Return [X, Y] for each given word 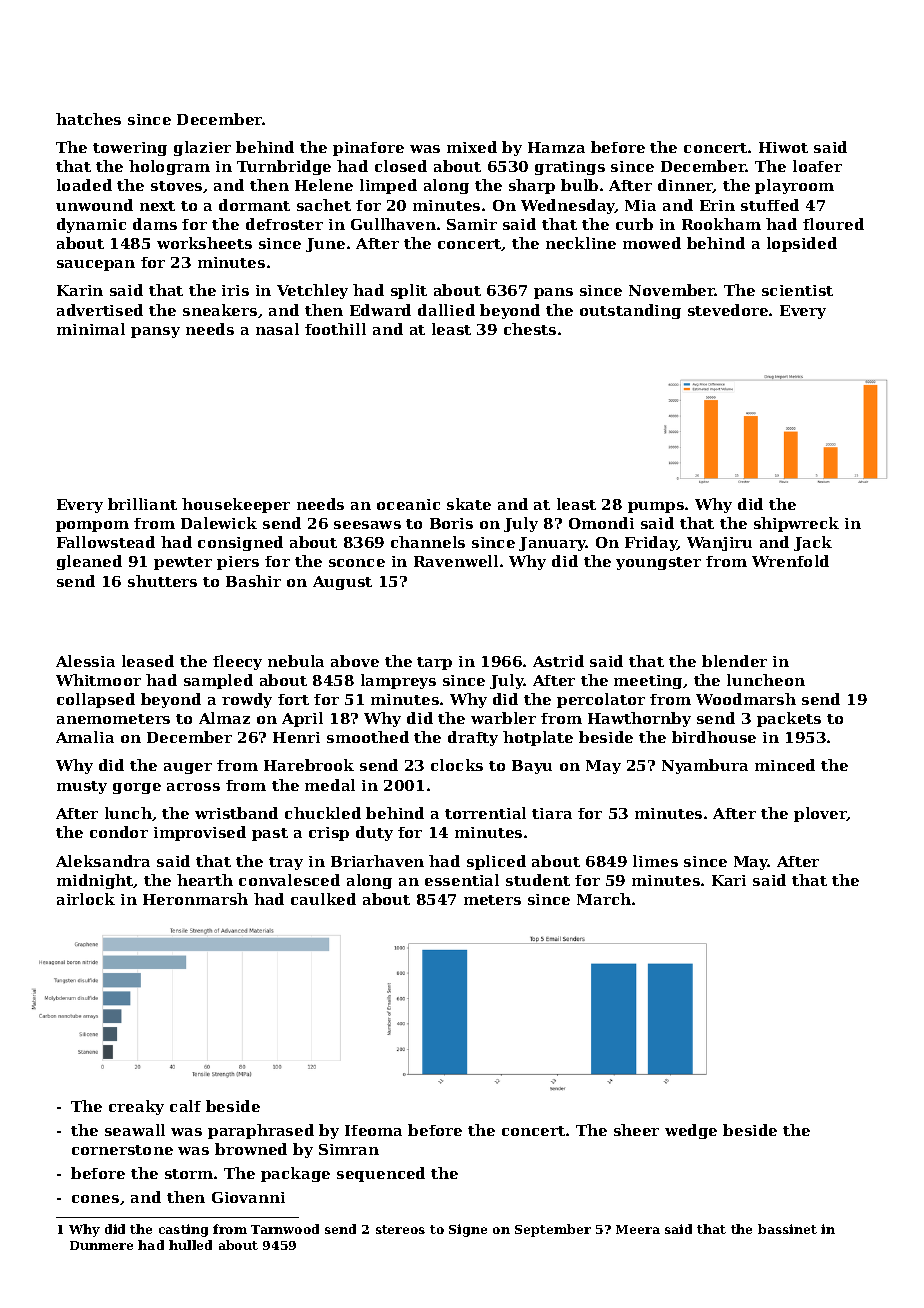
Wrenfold [790, 561]
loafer [817, 166]
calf [185, 1106]
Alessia [85, 661]
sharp [532, 186]
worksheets [204, 243]
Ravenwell [456, 561]
